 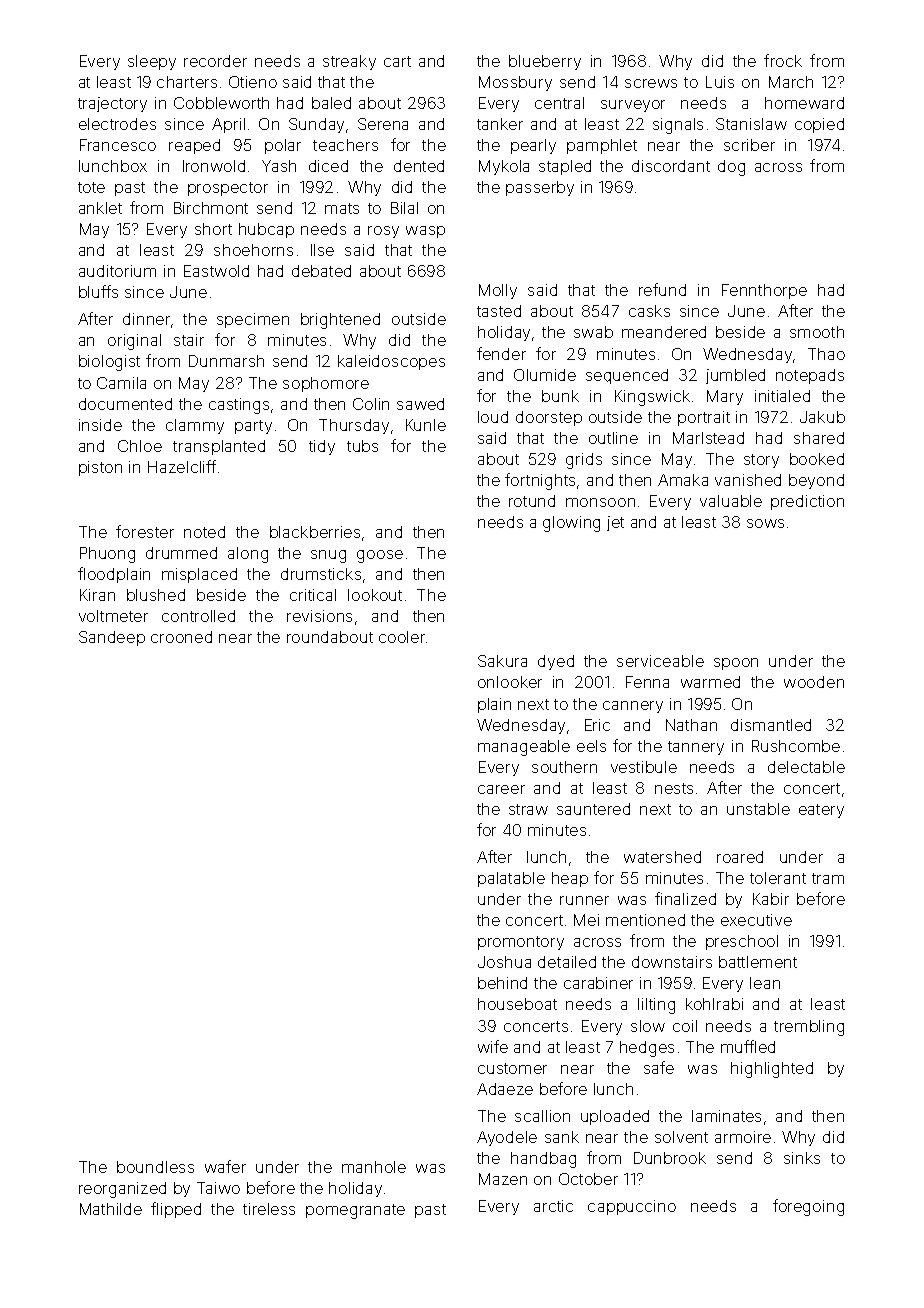 I want to click on detailed, so click(x=567, y=962).
